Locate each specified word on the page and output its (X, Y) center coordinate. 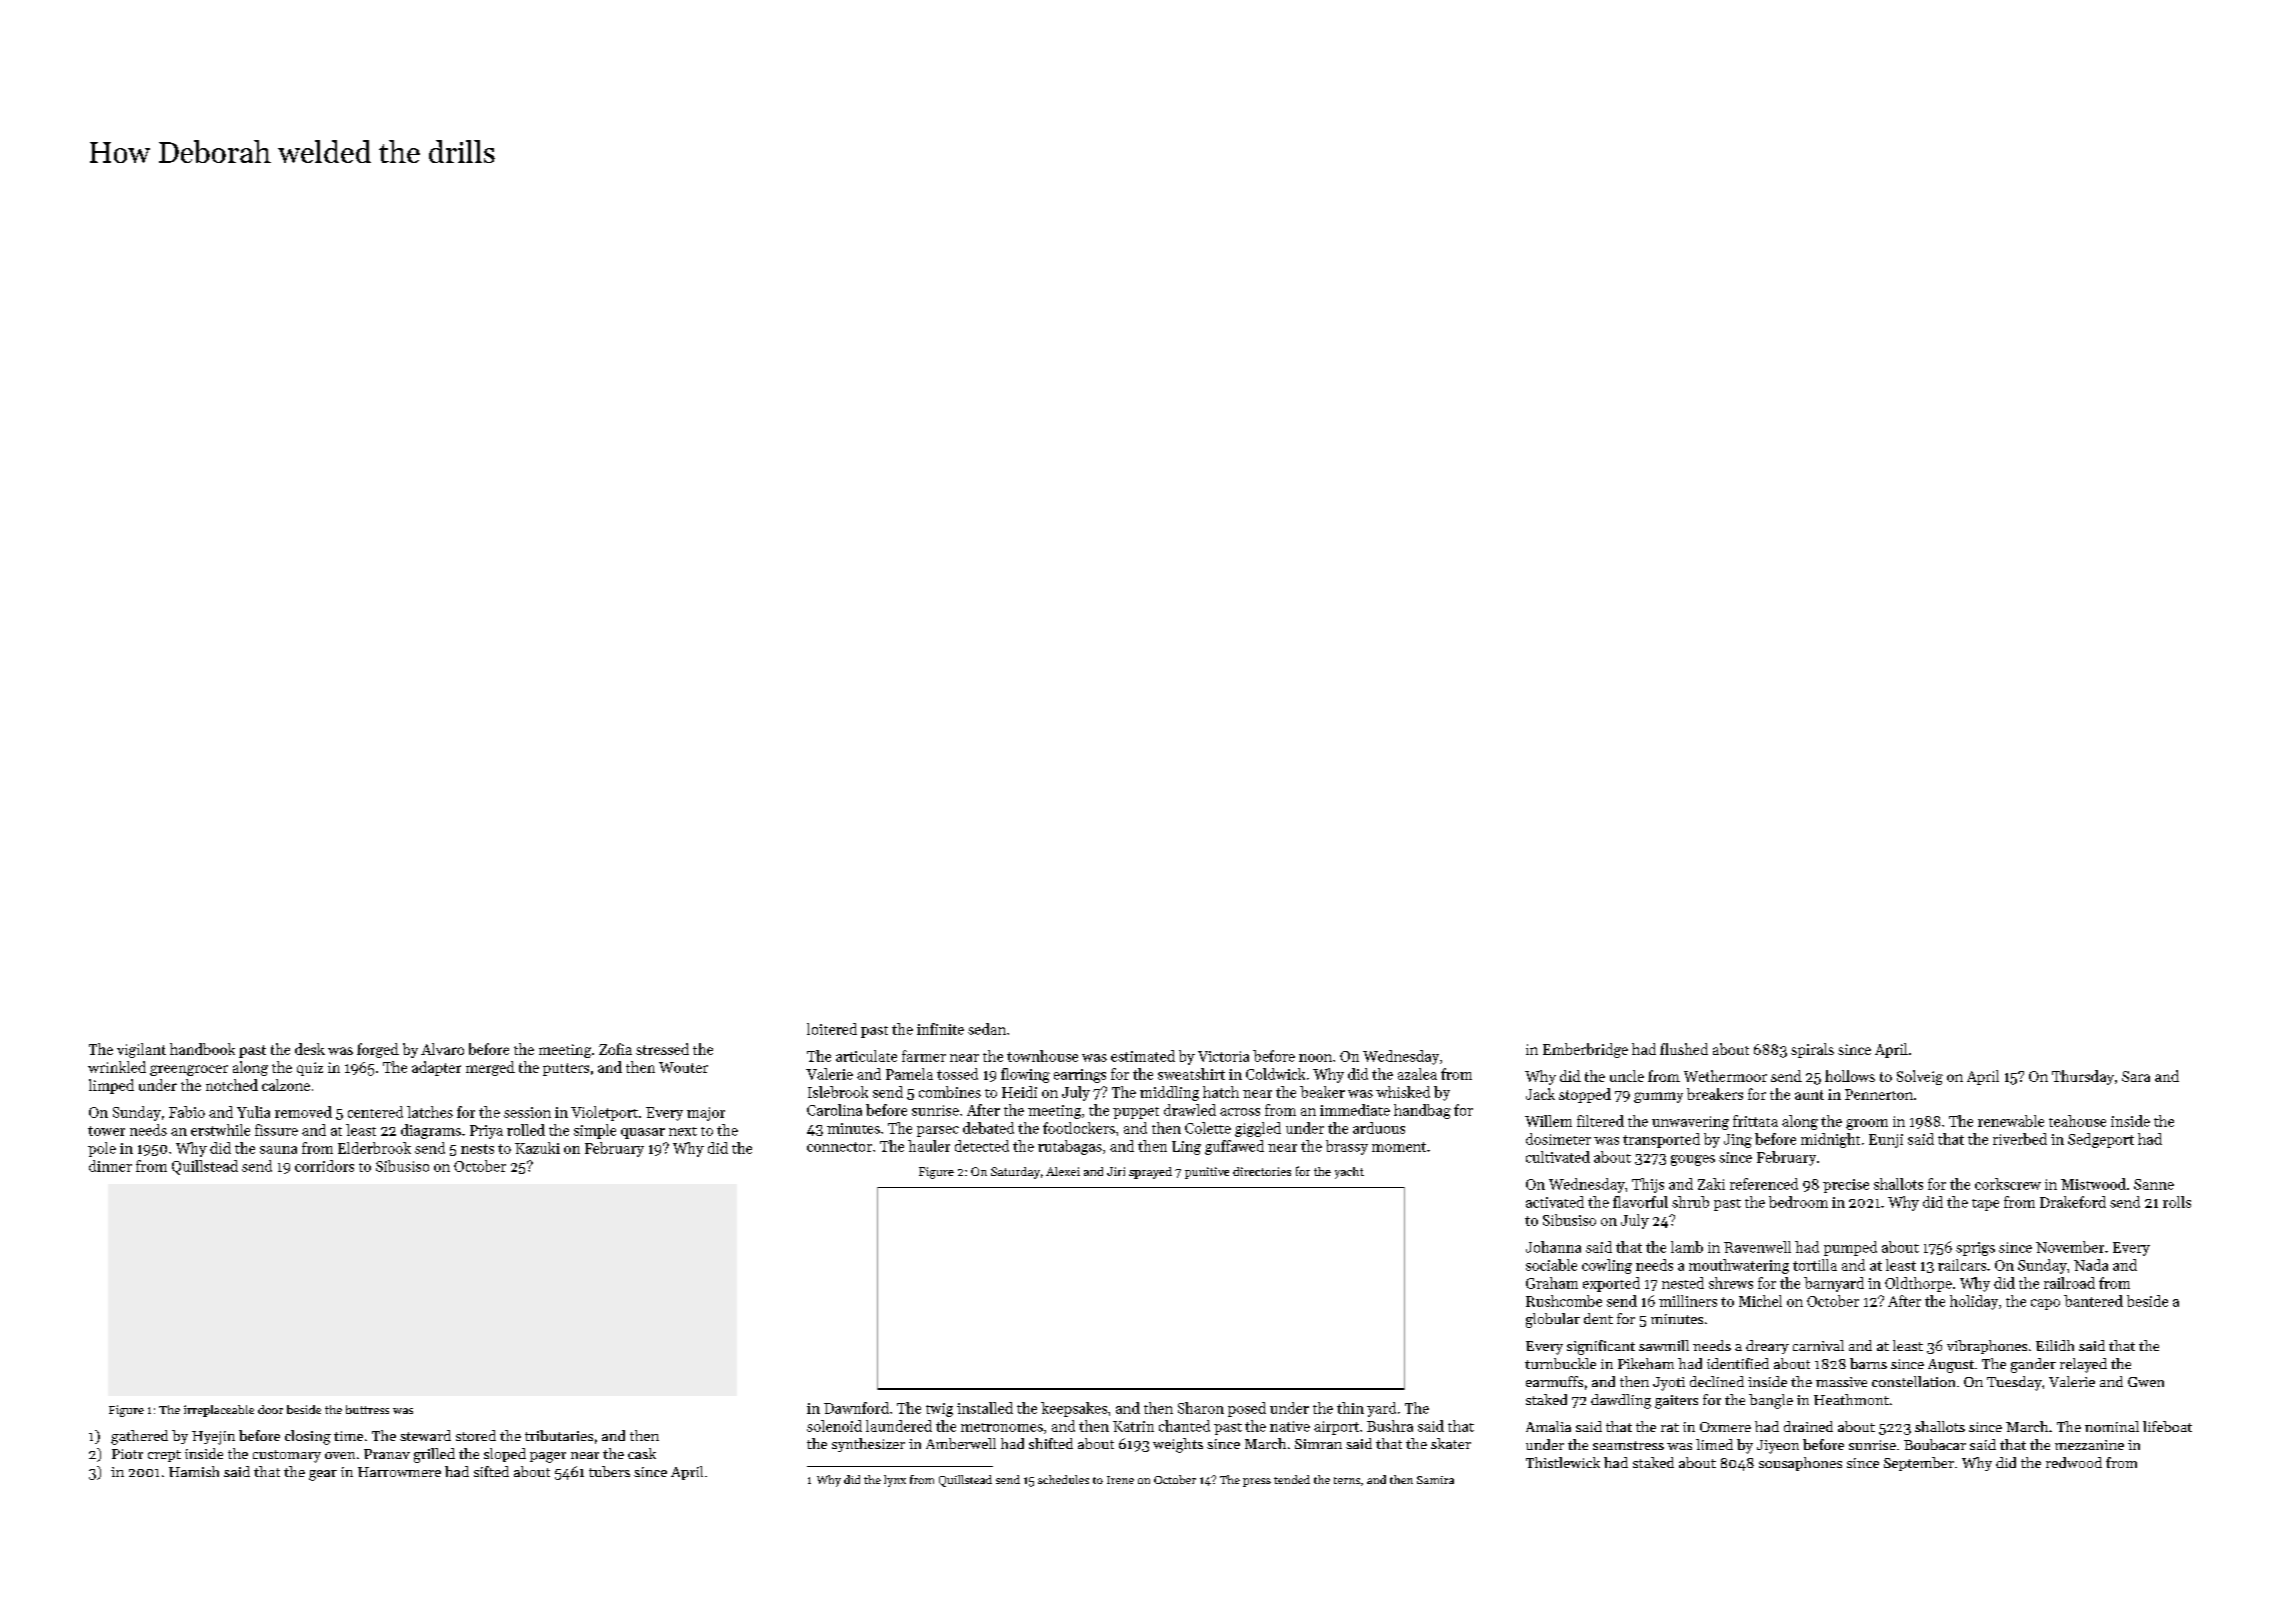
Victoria (1223, 1056)
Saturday (1015, 1173)
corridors (324, 1166)
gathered (139, 1437)
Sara (2136, 1076)
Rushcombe (1564, 1301)
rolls (2177, 1202)
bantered (2093, 1301)
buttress (367, 1409)
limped (111, 1086)
